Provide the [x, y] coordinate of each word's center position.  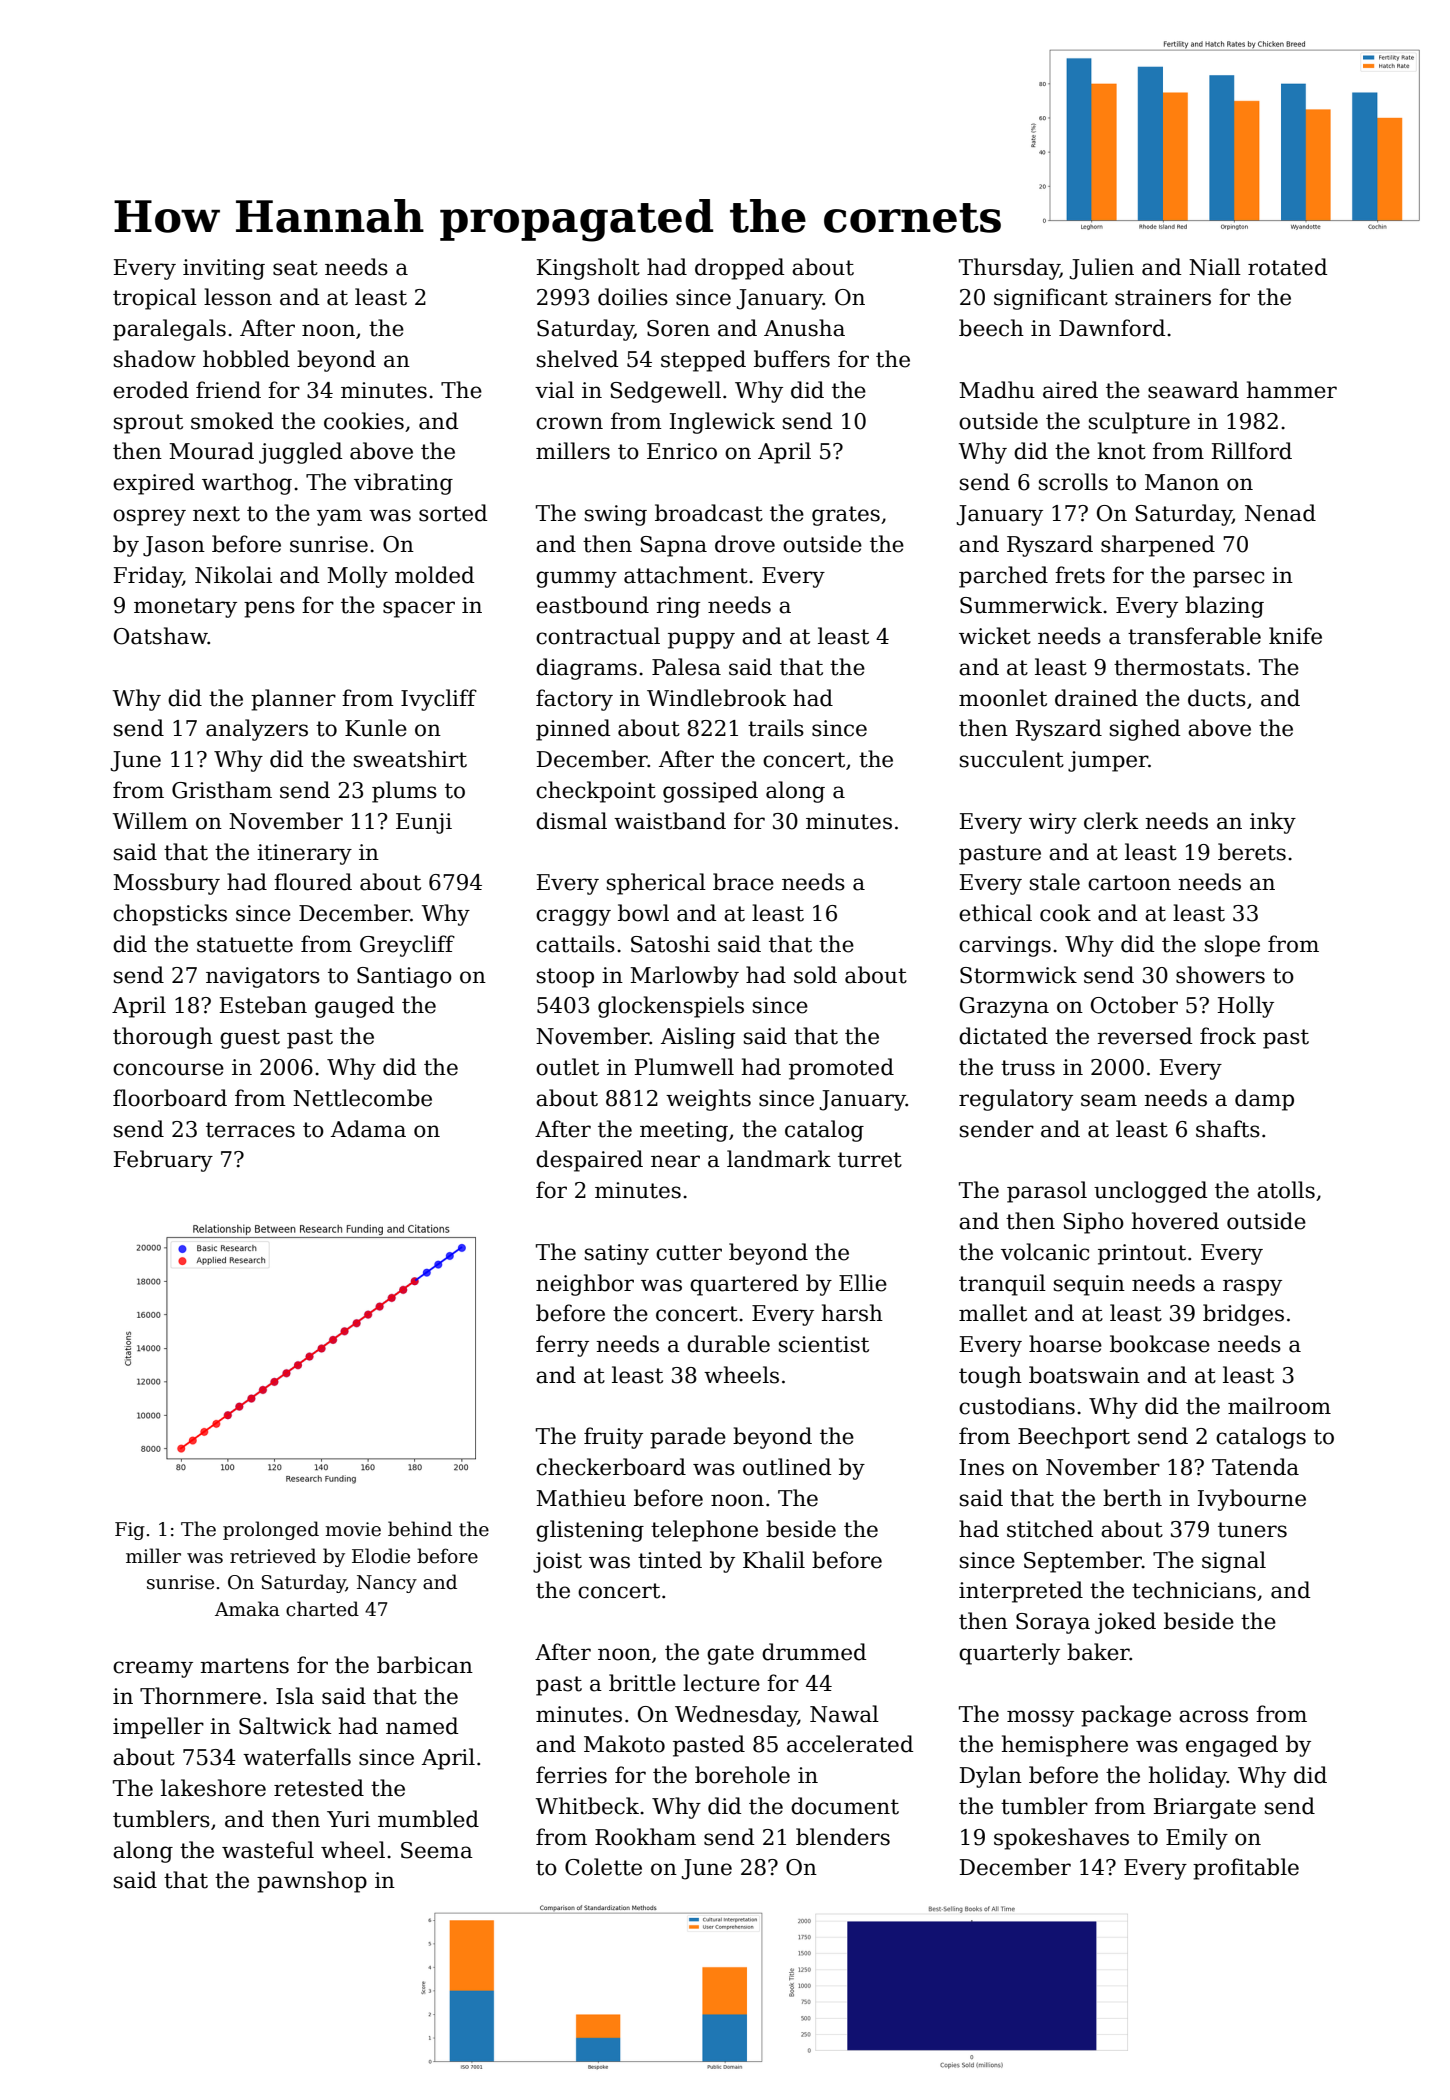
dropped [740, 269]
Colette [603, 1867]
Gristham [222, 790]
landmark [779, 1159]
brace [743, 882]
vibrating [403, 484]
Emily [1197, 1839]
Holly [1246, 1007]
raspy [1252, 1287]
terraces [250, 1130]
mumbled [428, 1819]
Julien [1102, 269]
